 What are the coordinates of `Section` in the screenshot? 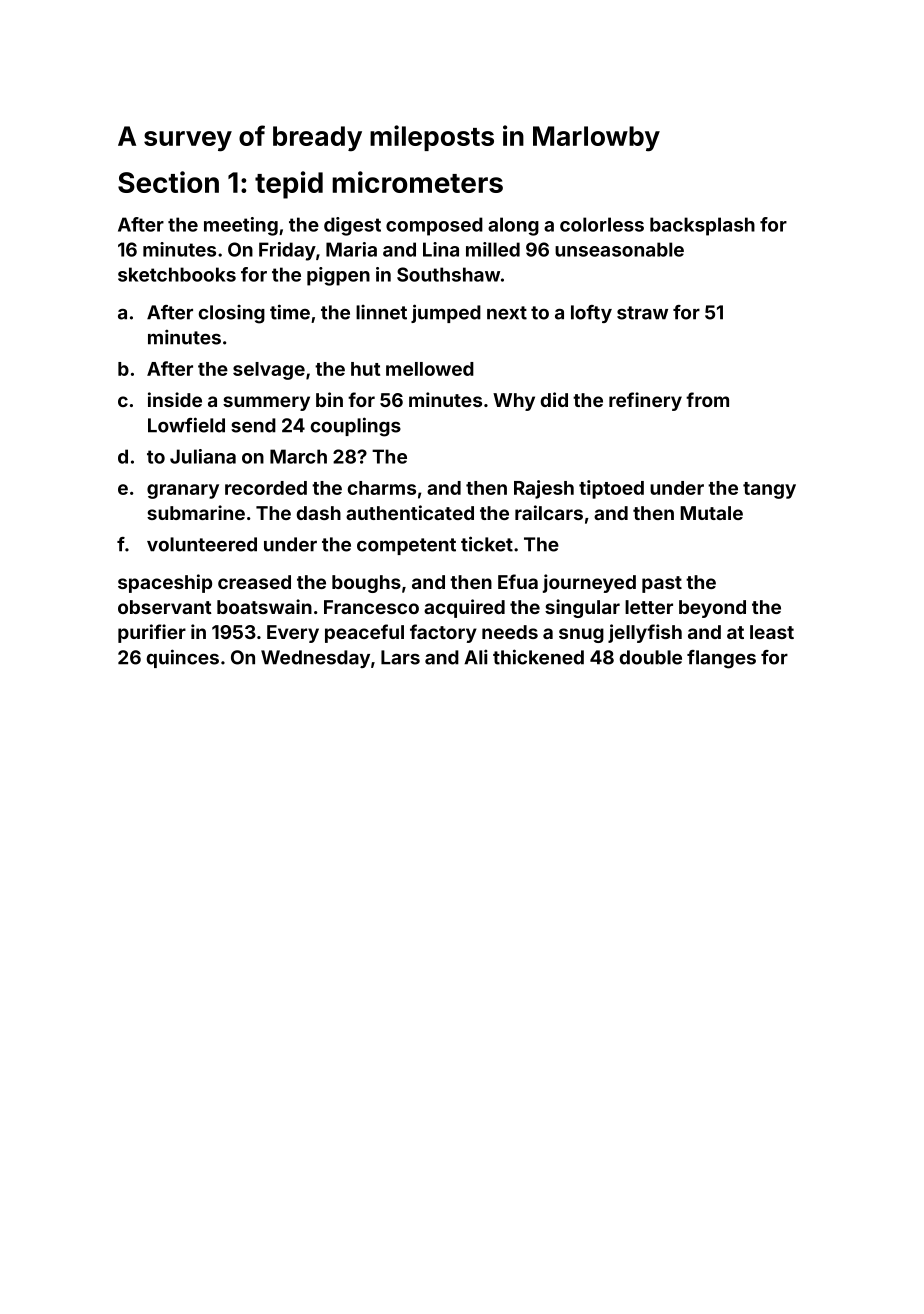 It's located at (168, 182).
